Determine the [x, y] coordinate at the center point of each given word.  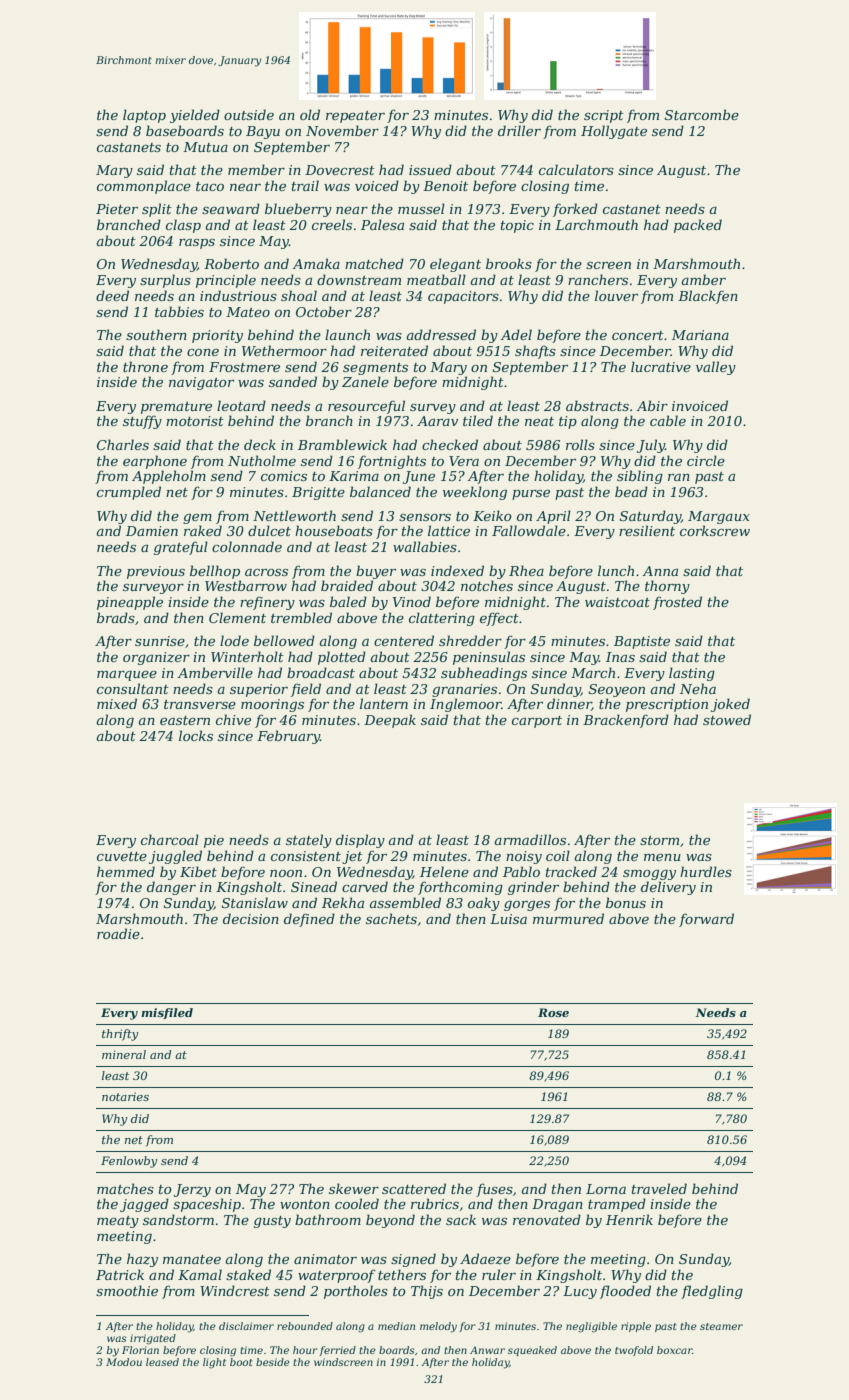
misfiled [167, 1013]
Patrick [120, 1274]
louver [616, 295]
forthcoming [460, 888]
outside [249, 114]
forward [706, 920]
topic [517, 226]
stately [309, 841]
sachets [391, 918]
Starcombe [702, 114]
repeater [355, 117]
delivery [668, 888]
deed [112, 295]
